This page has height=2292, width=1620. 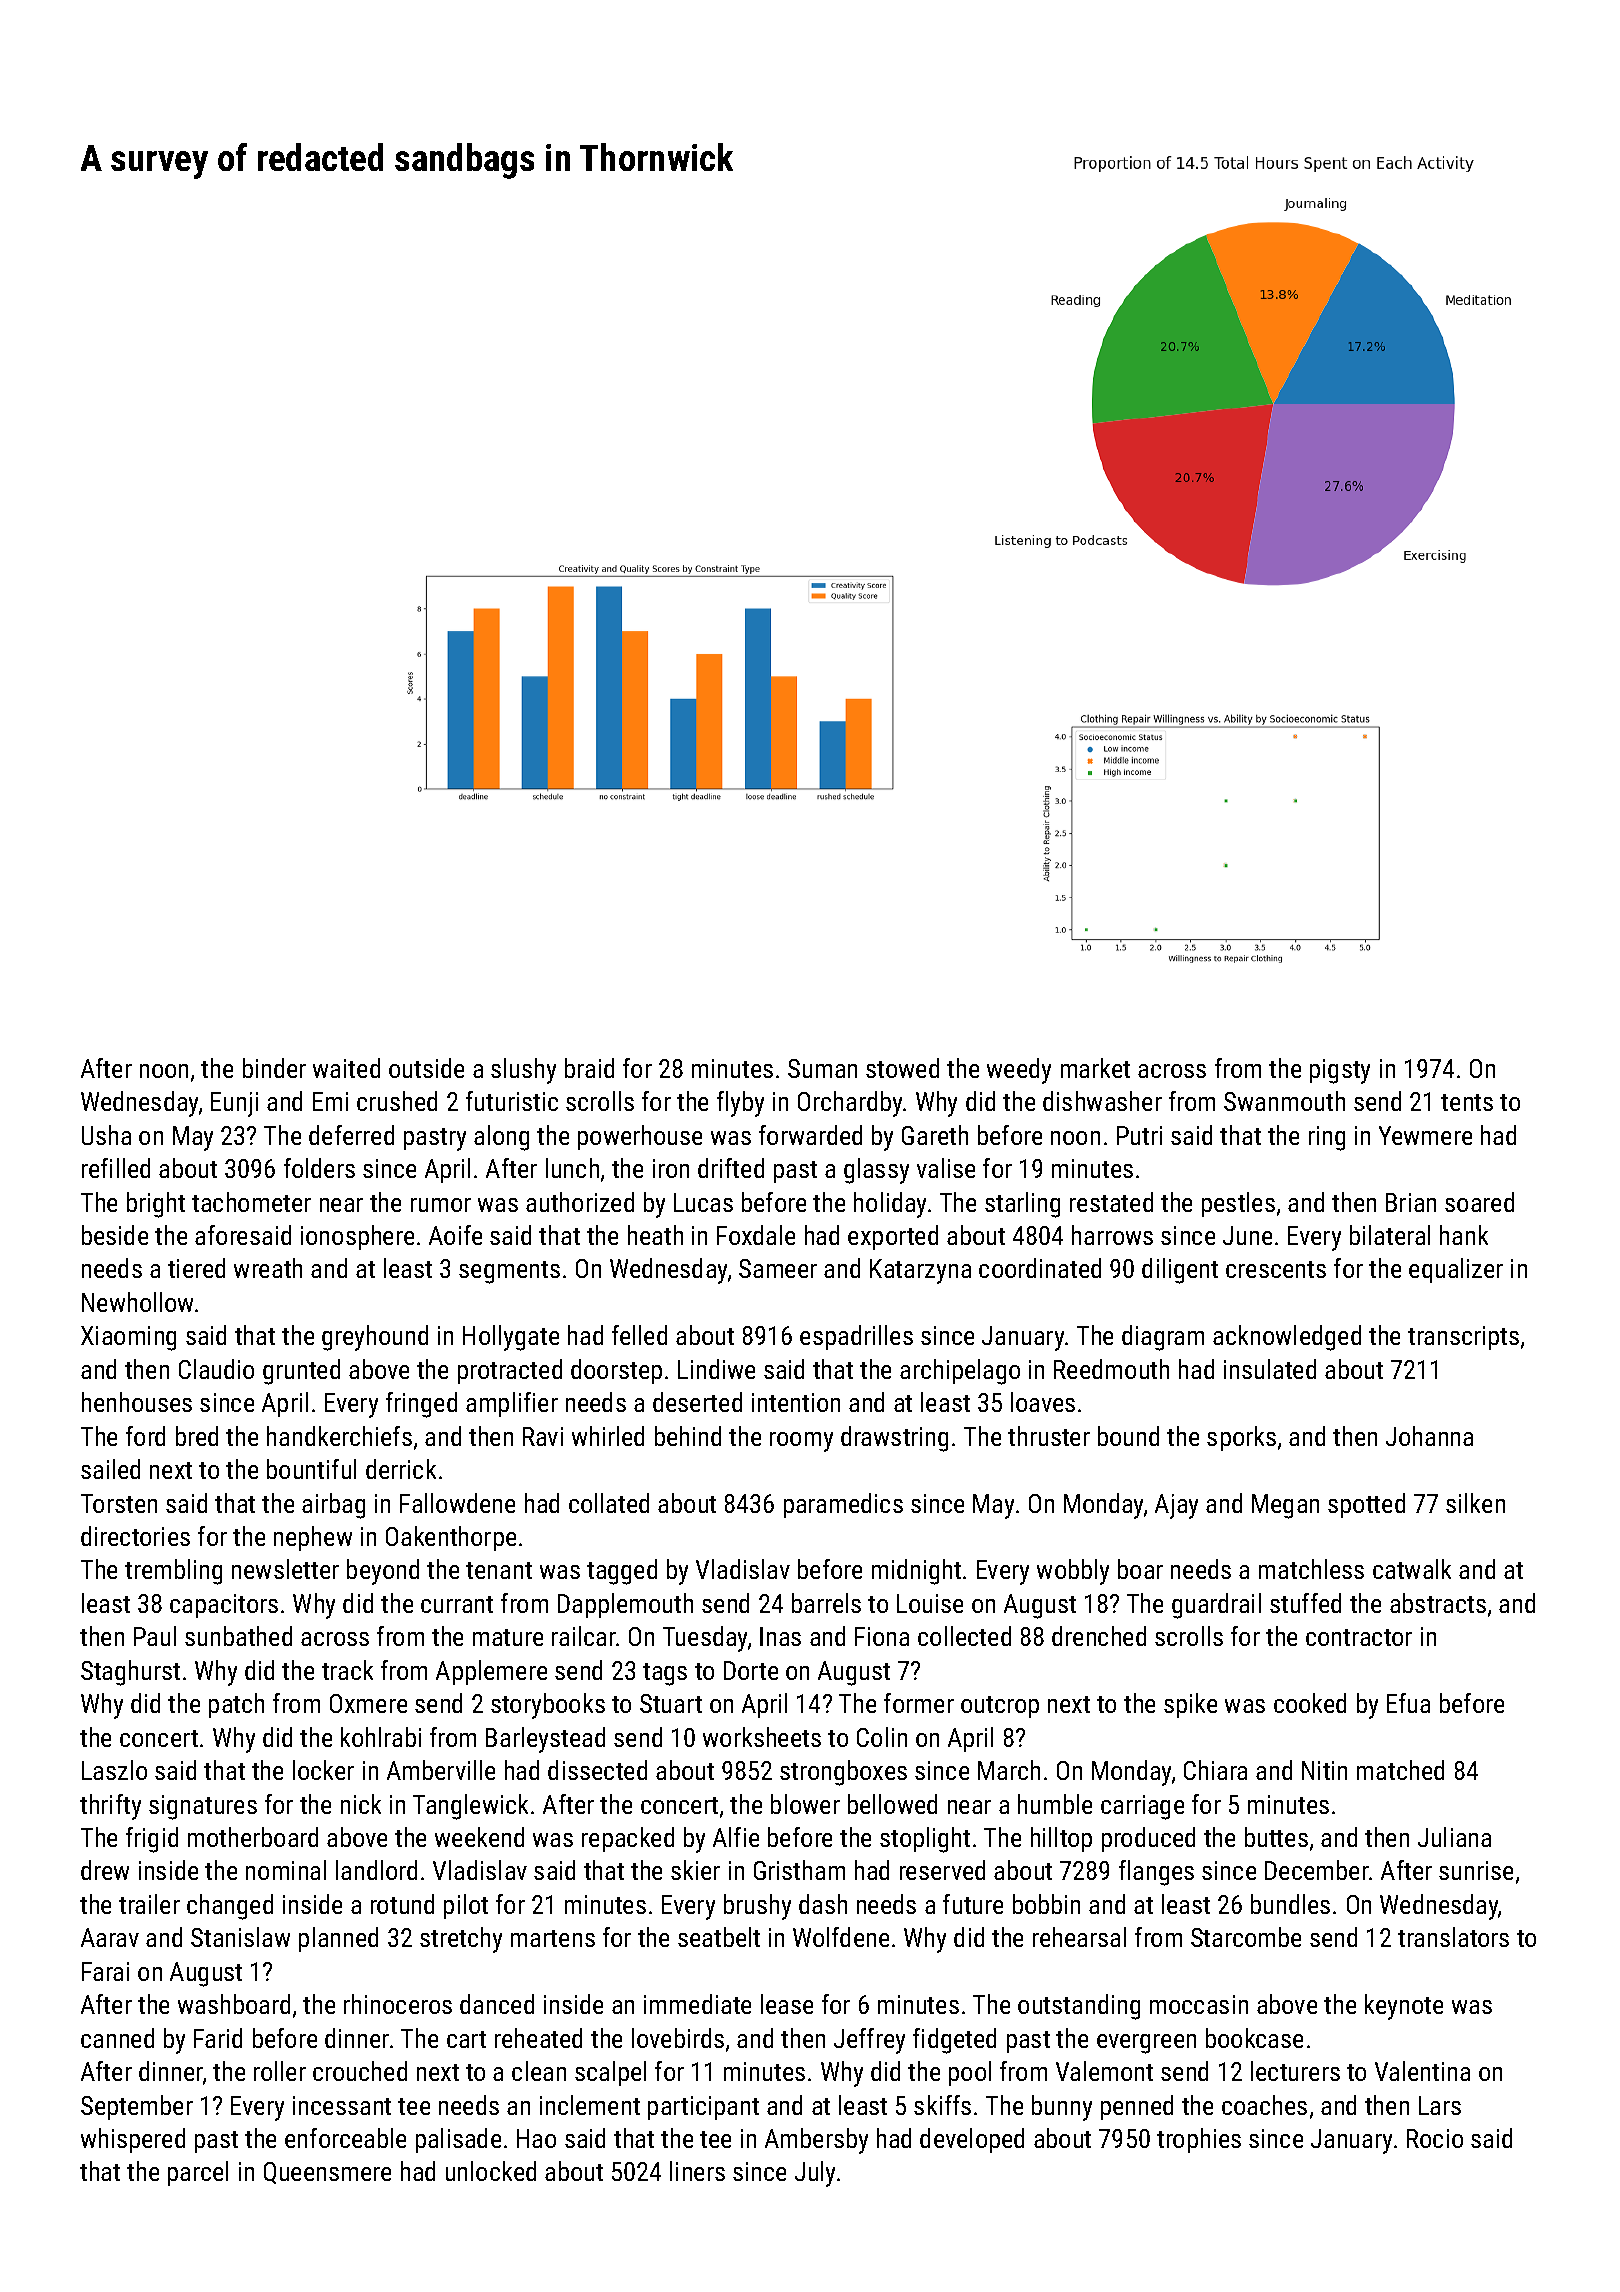 What do you see at coordinates (1040, 1268) in the page?
I see `coordinated` at bounding box center [1040, 1268].
